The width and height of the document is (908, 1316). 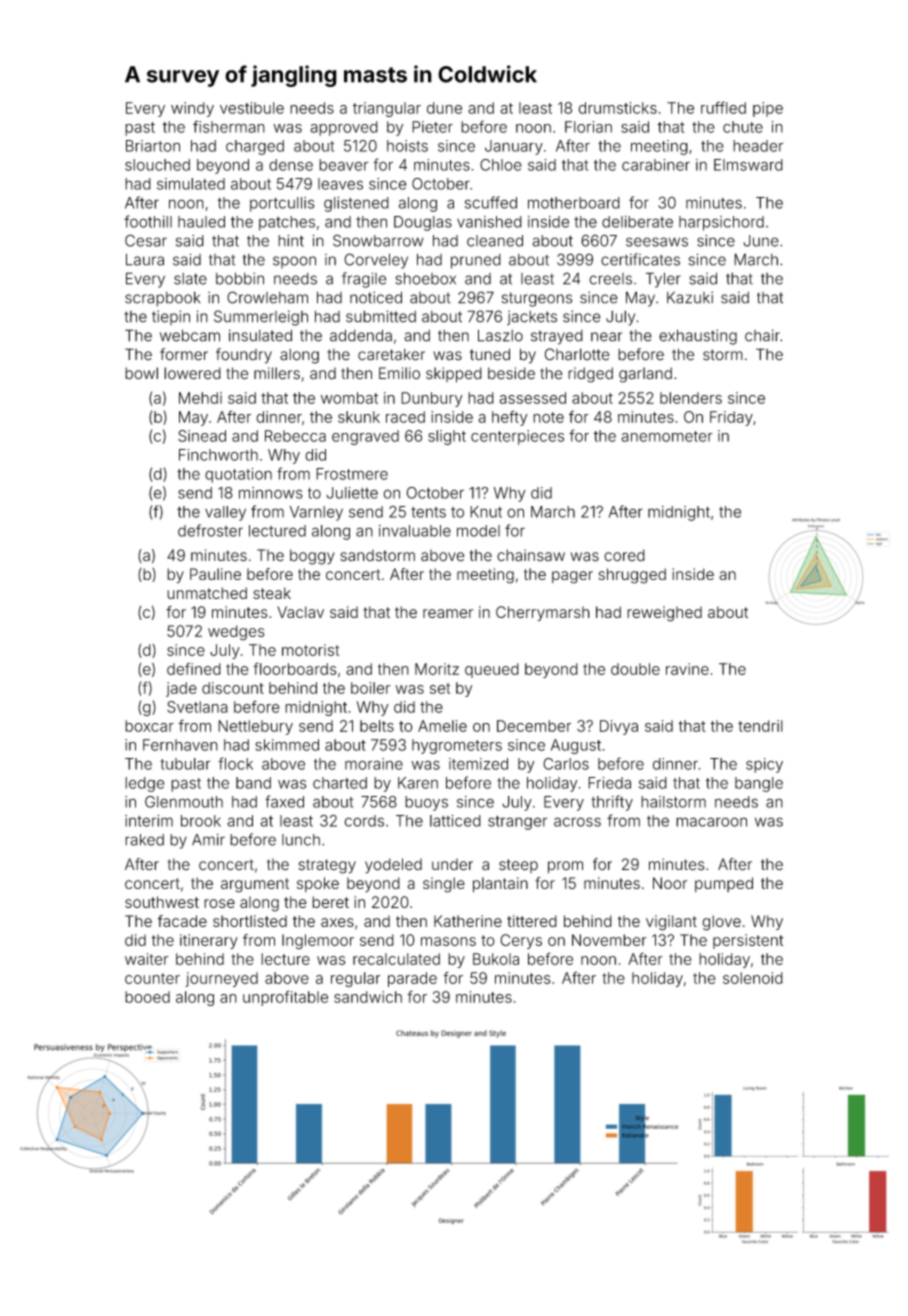 I want to click on hoists, so click(x=407, y=146).
